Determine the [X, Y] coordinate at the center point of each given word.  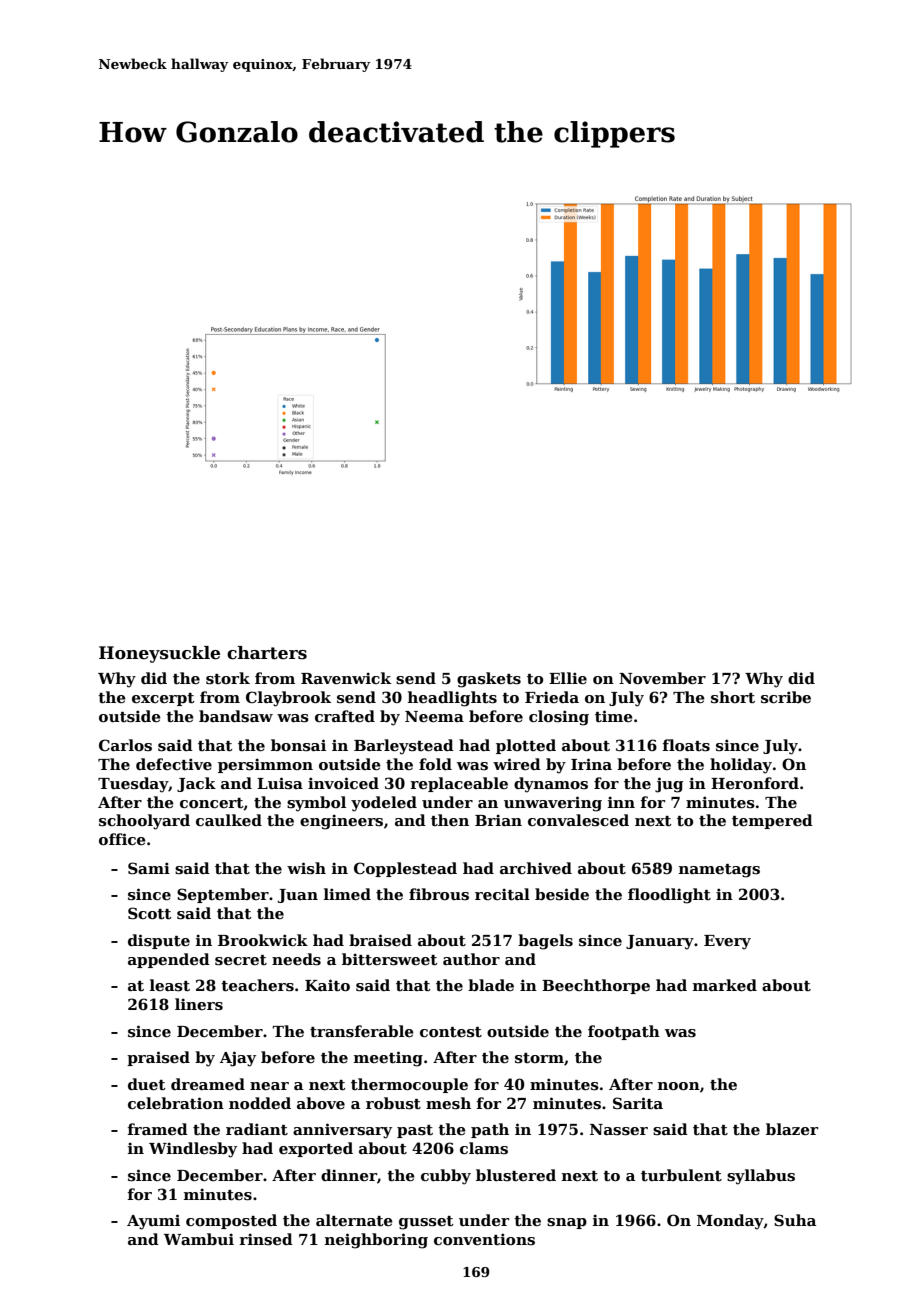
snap [567, 1223]
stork [228, 678]
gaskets [489, 680]
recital [502, 894]
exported [316, 1149]
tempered [772, 821]
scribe [786, 697]
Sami [149, 868]
